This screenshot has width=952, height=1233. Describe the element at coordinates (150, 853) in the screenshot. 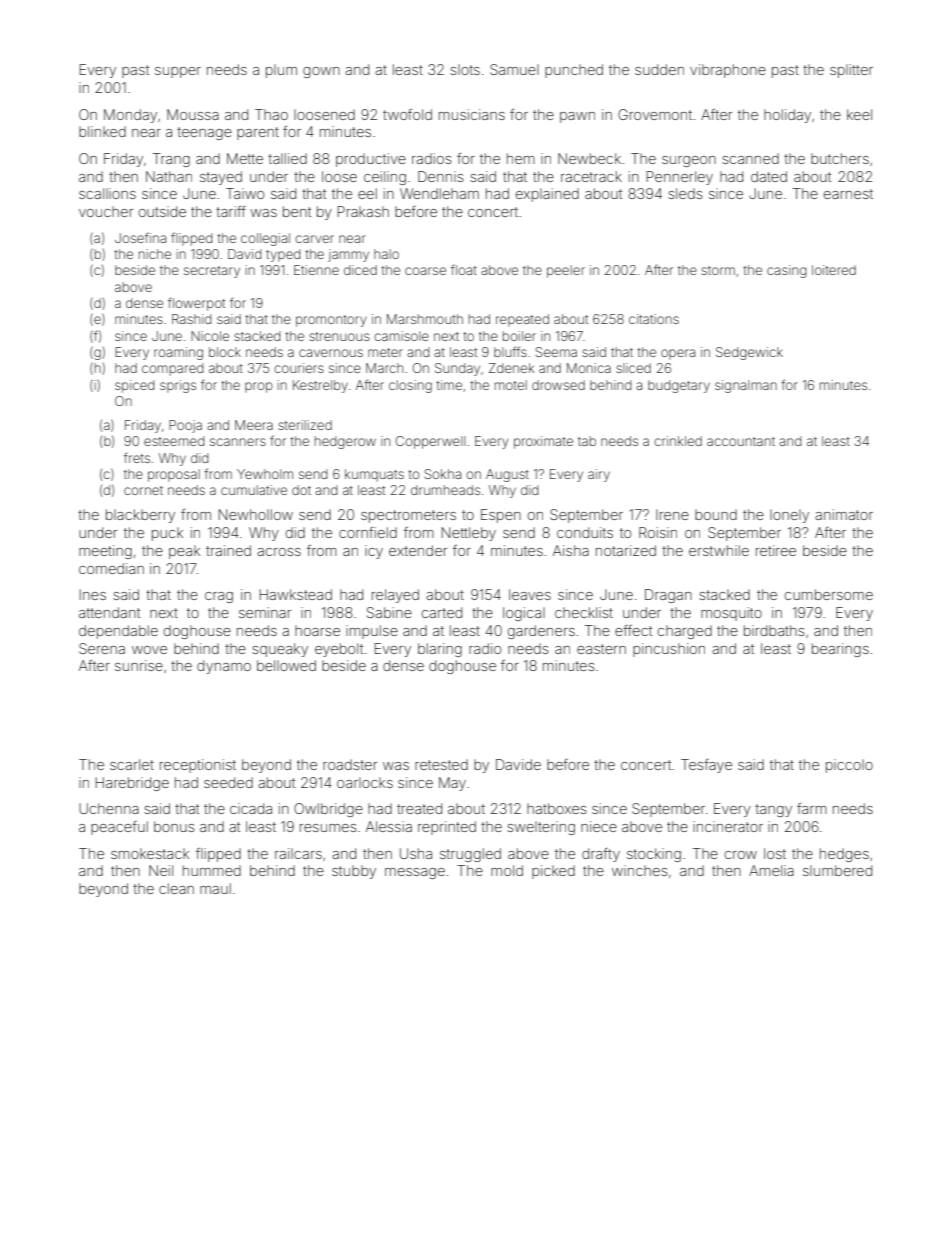

I see `smokestack` at that location.
